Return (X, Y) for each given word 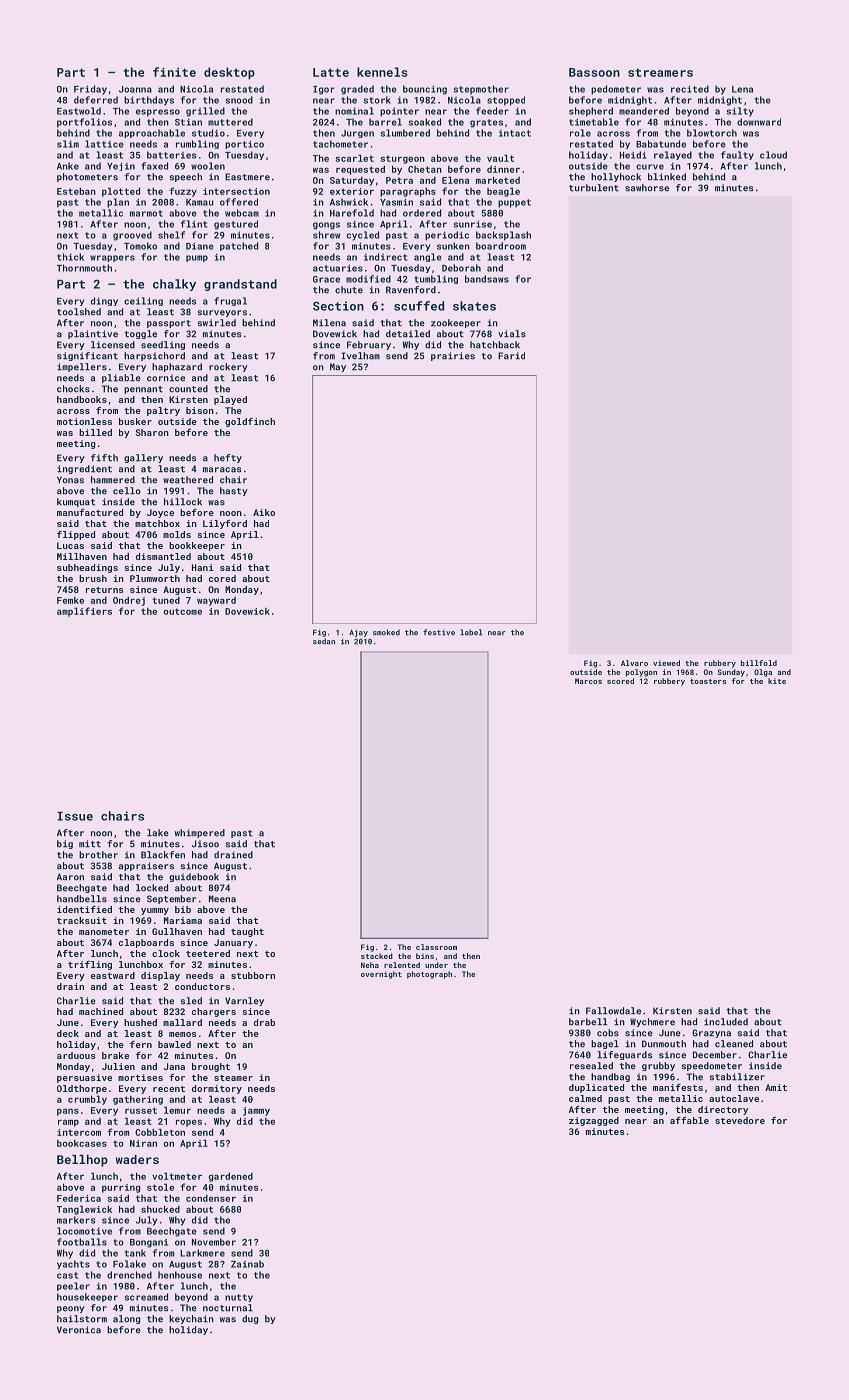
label (471, 632)
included (726, 1022)
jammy (256, 1111)
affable (689, 1120)
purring (121, 1188)
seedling (163, 345)
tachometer (340, 144)
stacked (377, 956)
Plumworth (155, 578)
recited (690, 89)
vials (512, 334)
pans (68, 1112)
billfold (759, 663)
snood (239, 100)
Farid (511, 356)
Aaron (70, 877)
